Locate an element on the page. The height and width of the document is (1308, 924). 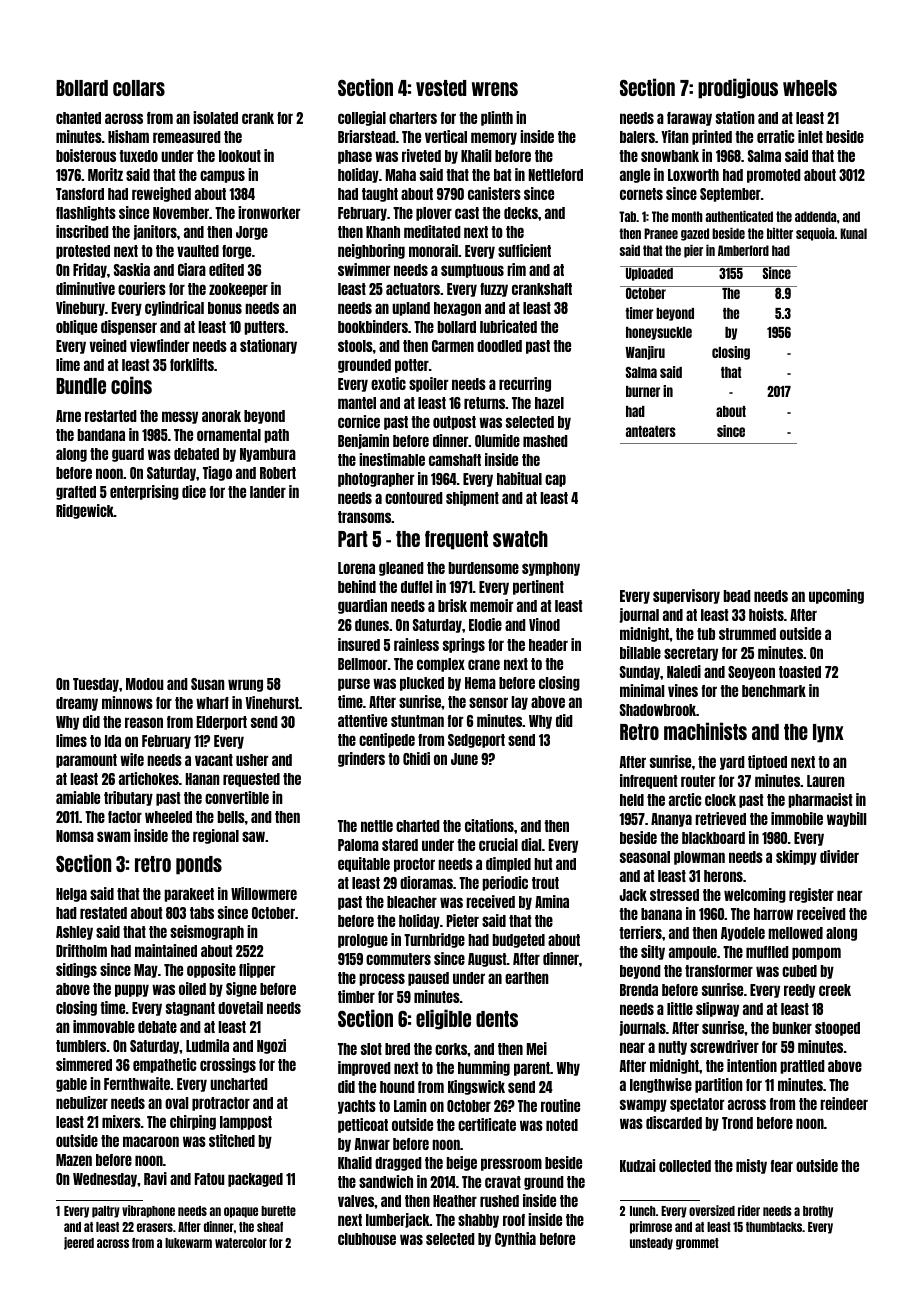
Tansford is located at coordinates (80, 194).
